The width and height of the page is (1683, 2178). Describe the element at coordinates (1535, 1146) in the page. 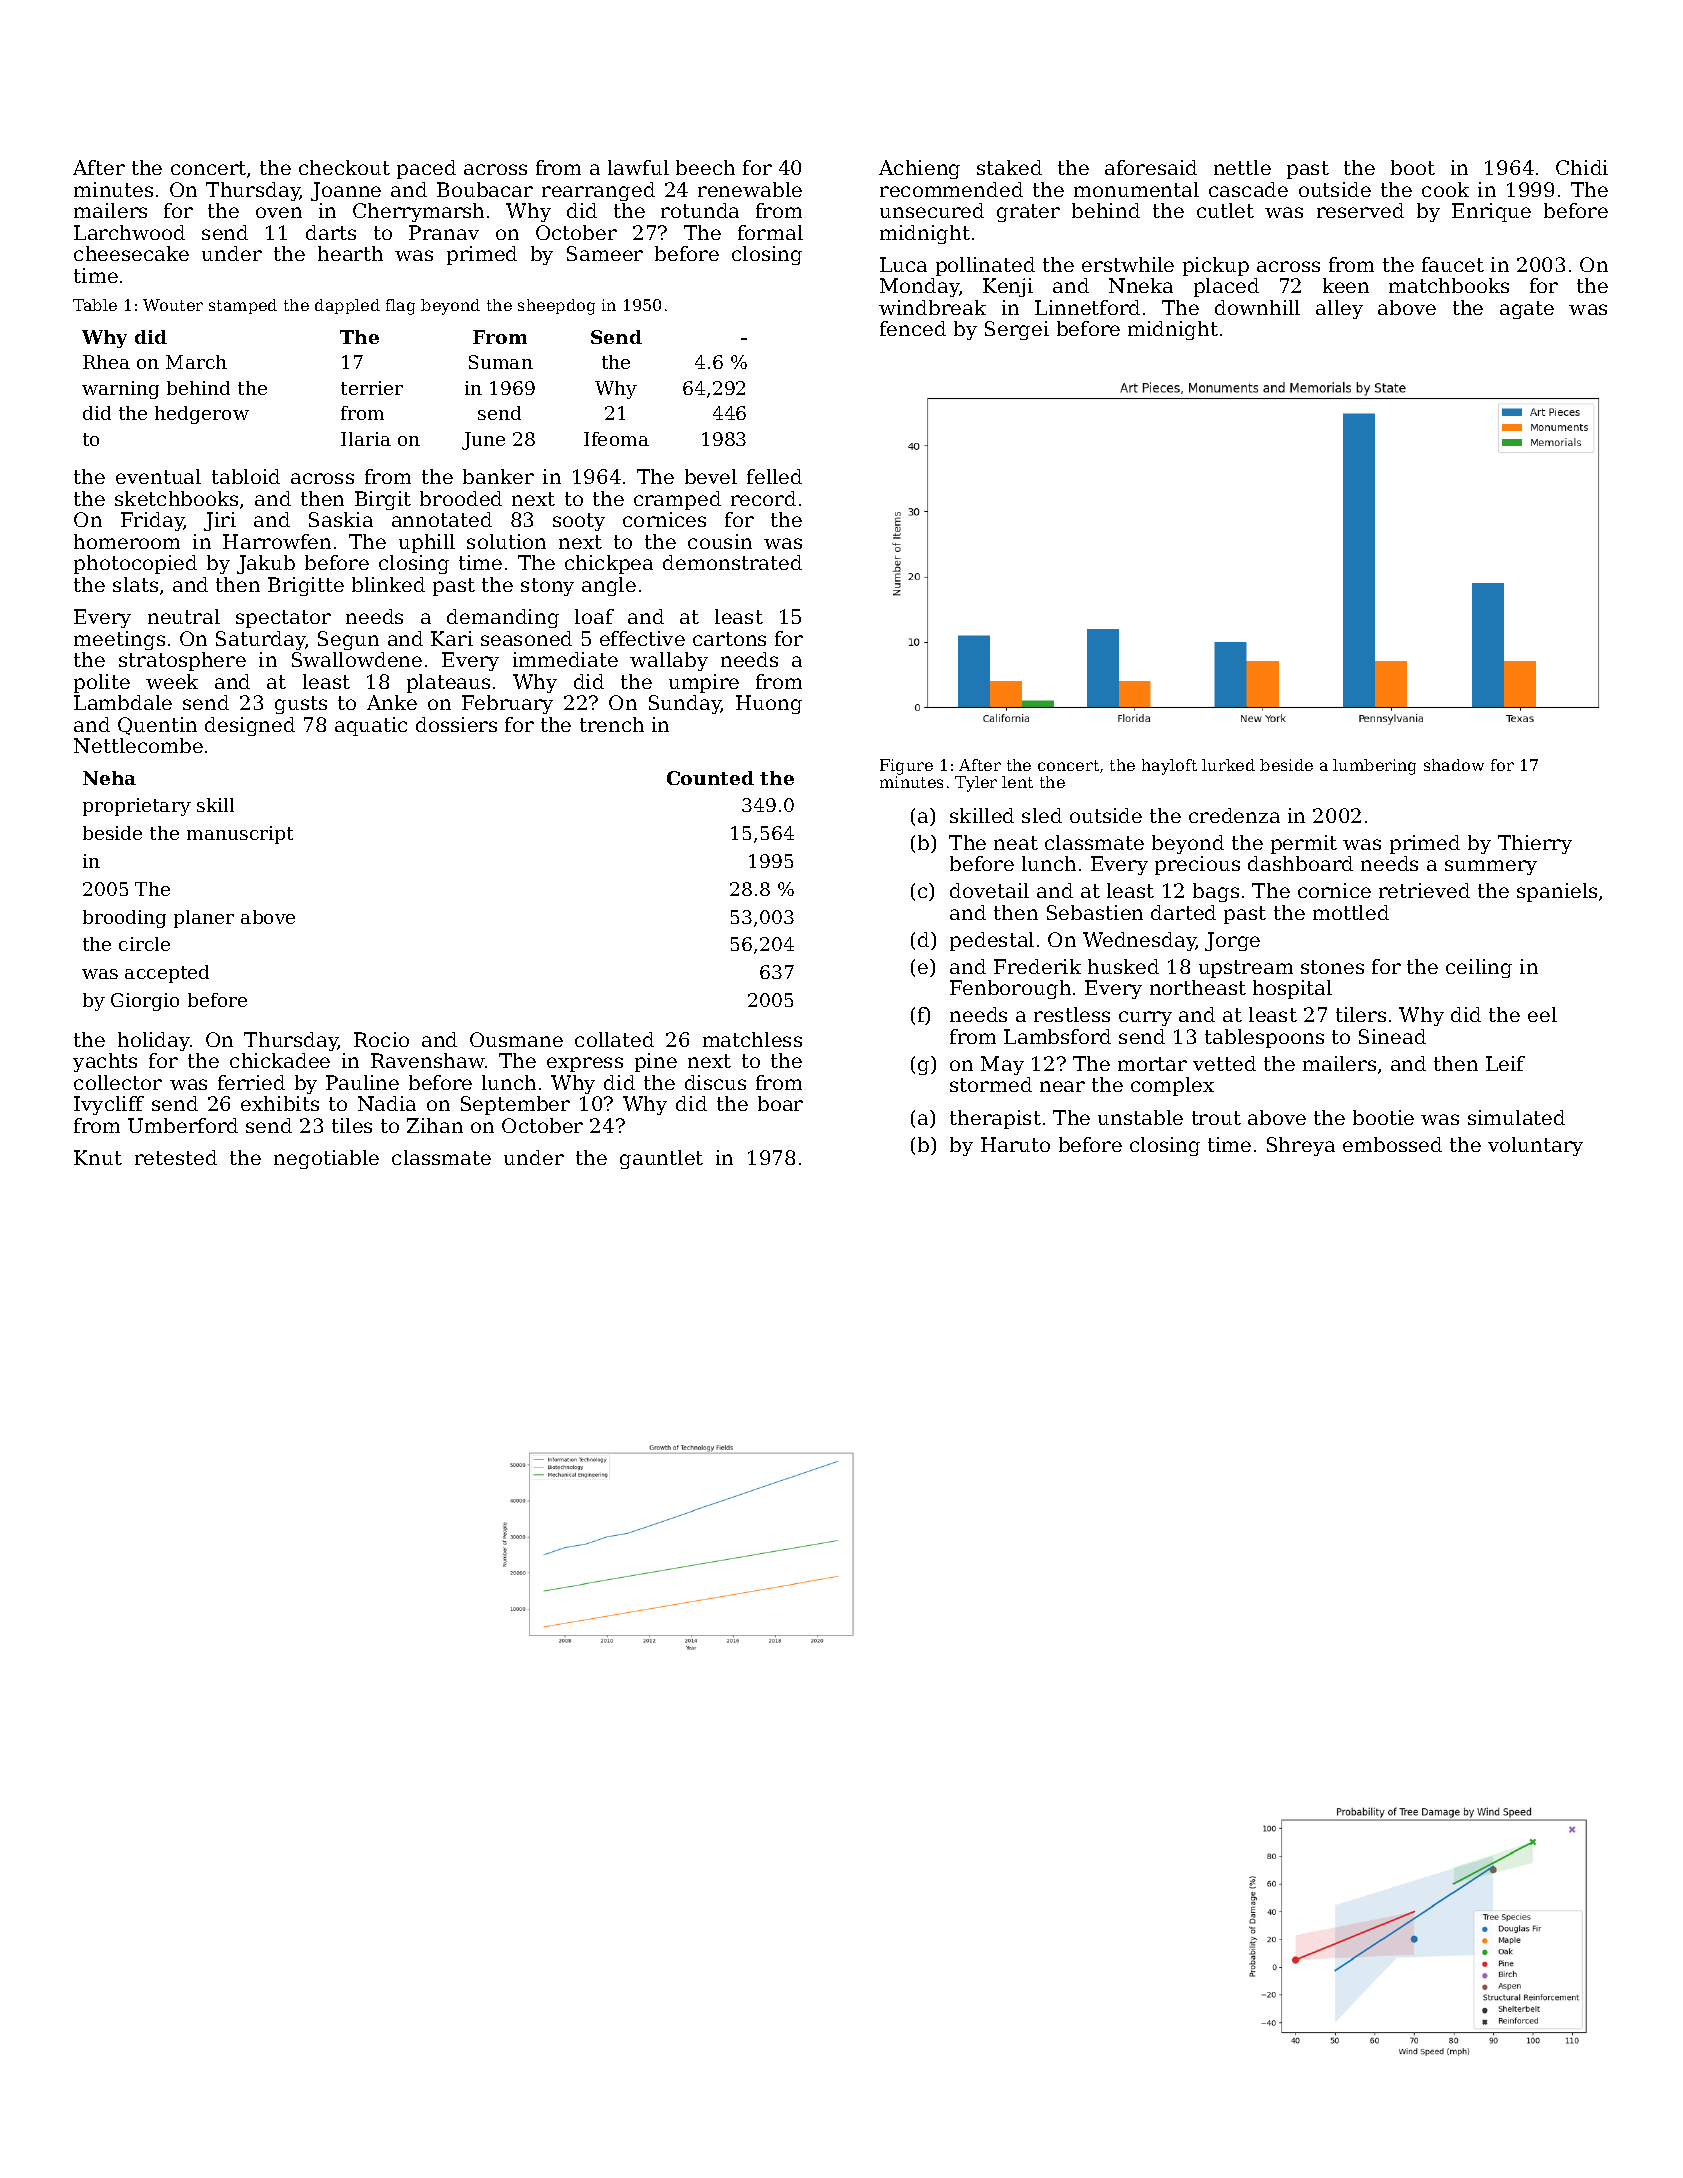

I see `voluntary` at that location.
